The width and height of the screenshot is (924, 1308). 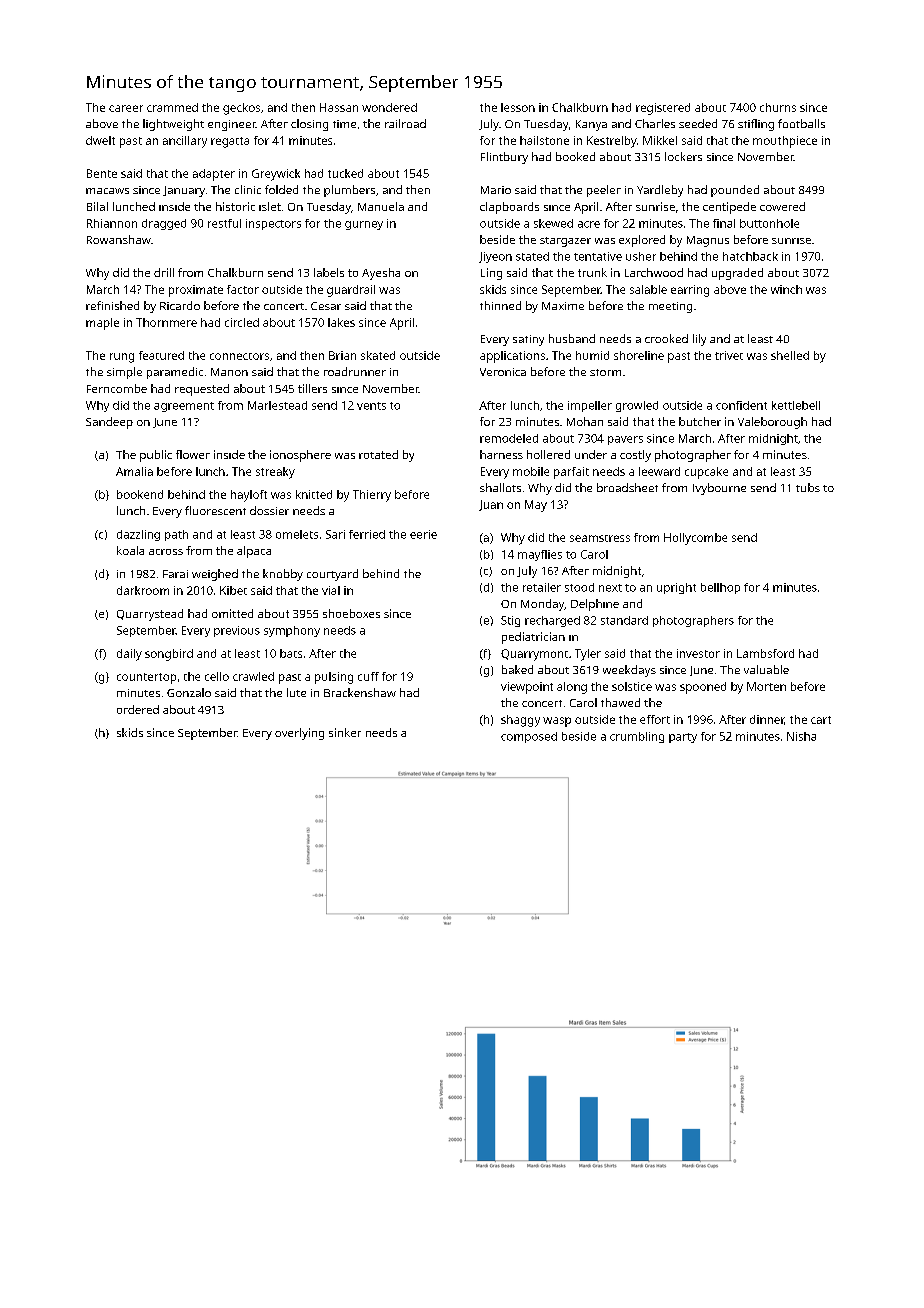 What do you see at coordinates (283, 575) in the screenshot?
I see `knobby` at bounding box center [283, 575].
